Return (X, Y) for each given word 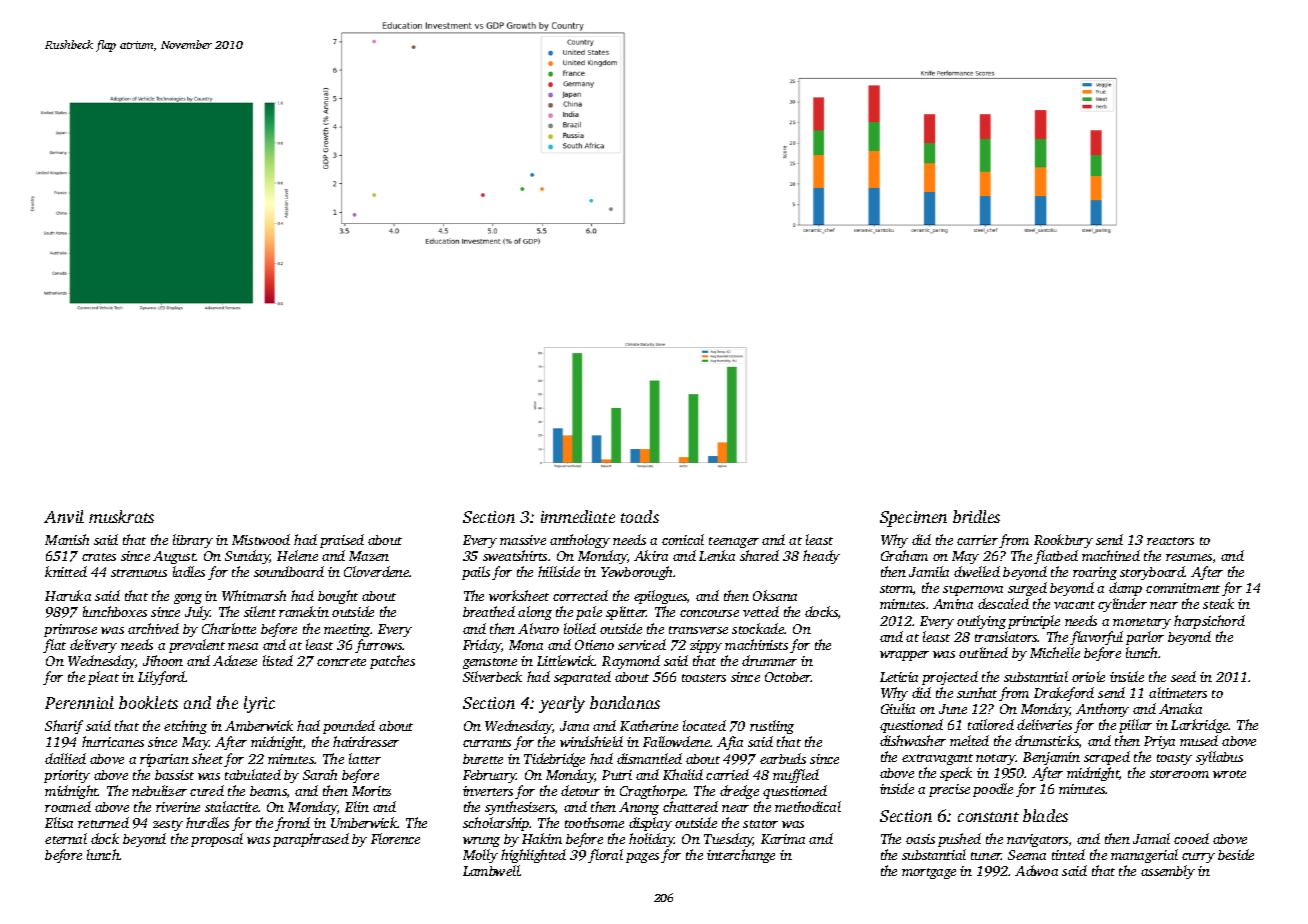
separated (582, 678)
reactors (1170, 541)
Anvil (64, 516)
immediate (578, 516)
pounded (349, 727)
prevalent (197, 646)
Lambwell (491, 870)
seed (1183, 676)
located (704, 725)
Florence (395, 838)
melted (969, 740)
